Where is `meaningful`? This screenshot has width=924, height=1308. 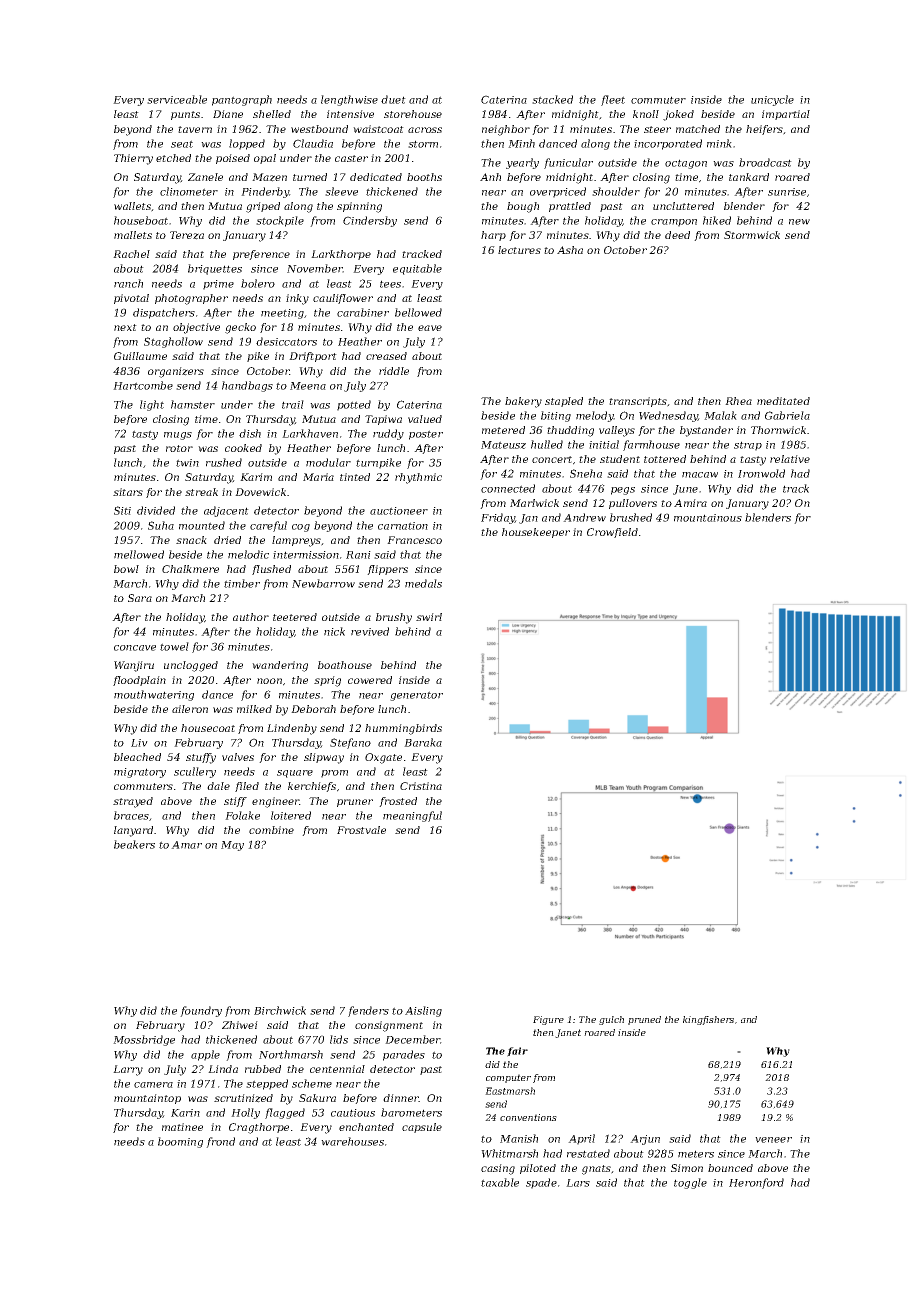
meaningful is located at coordinates (412, 816).
